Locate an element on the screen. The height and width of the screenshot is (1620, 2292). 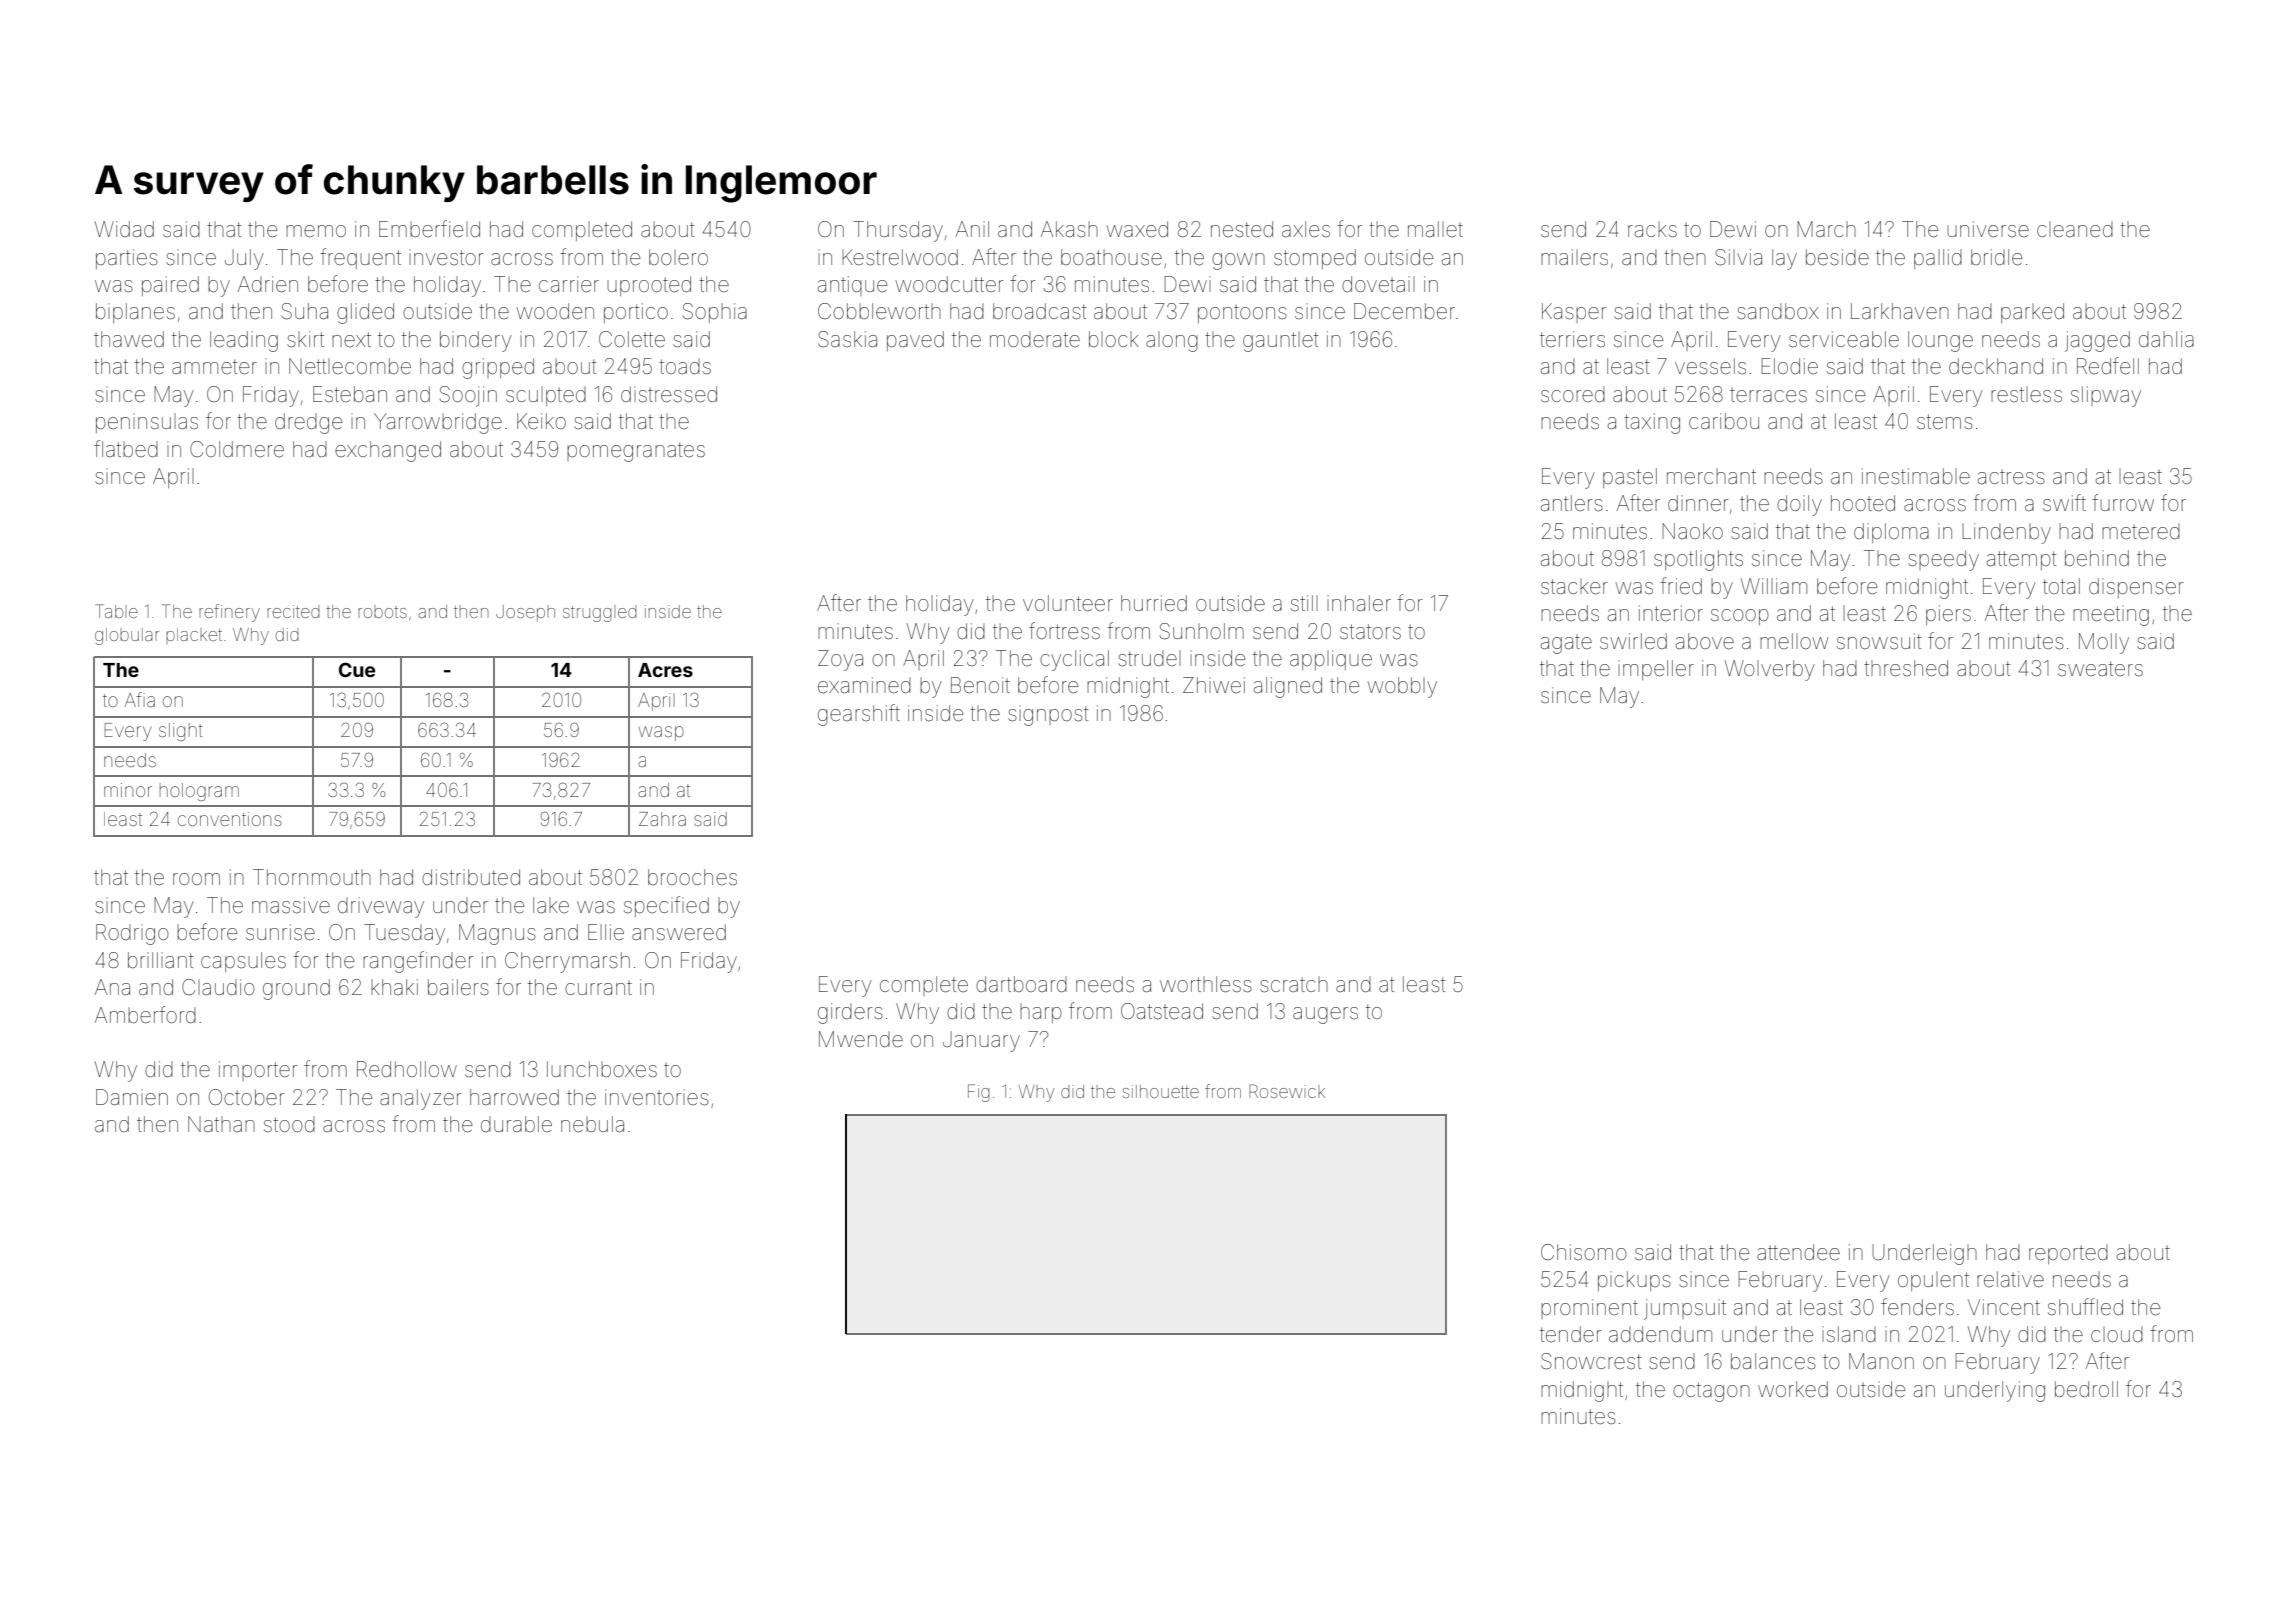
dartboard is located at coordinates (1021, 984).
